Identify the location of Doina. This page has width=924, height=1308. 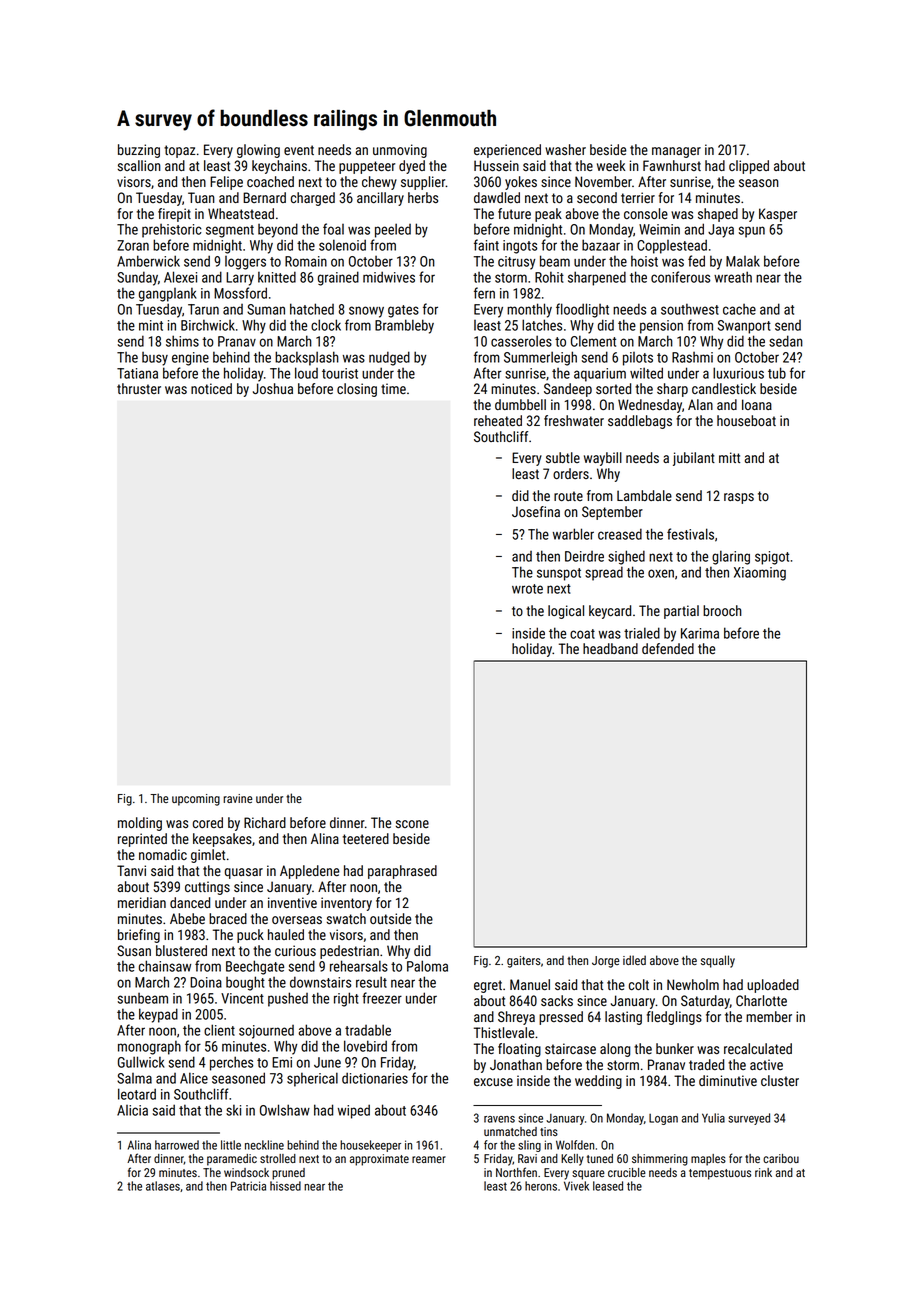
(206, 982).
